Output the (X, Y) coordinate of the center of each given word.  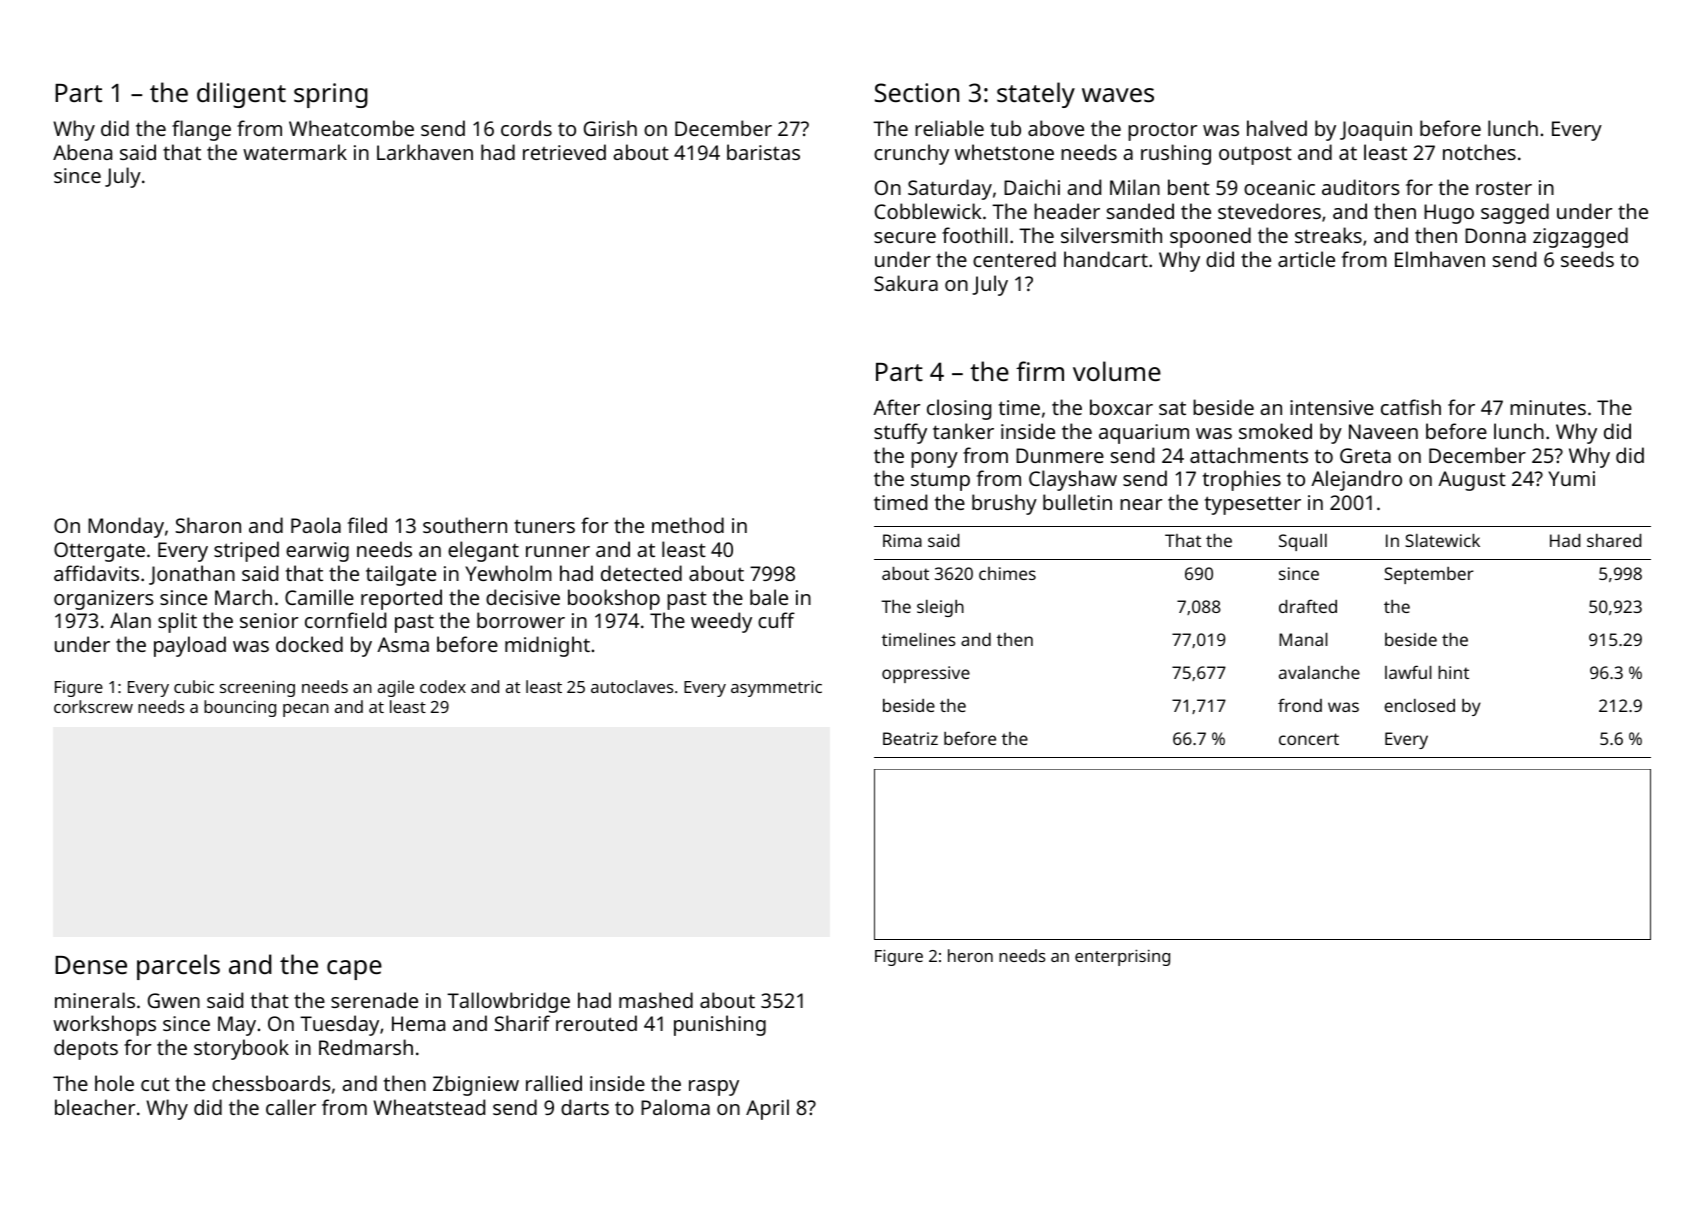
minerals (95, 1000)
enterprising (1122, 957)
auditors (1360, 187)
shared (1614, 540)
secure (905, 237)
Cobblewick (928, 211)
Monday (126, 527)
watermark (295, 152)
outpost (1255, 155)
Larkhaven (425, 152)
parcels (178, 967)
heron (970, 955)
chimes (1007, 573)
